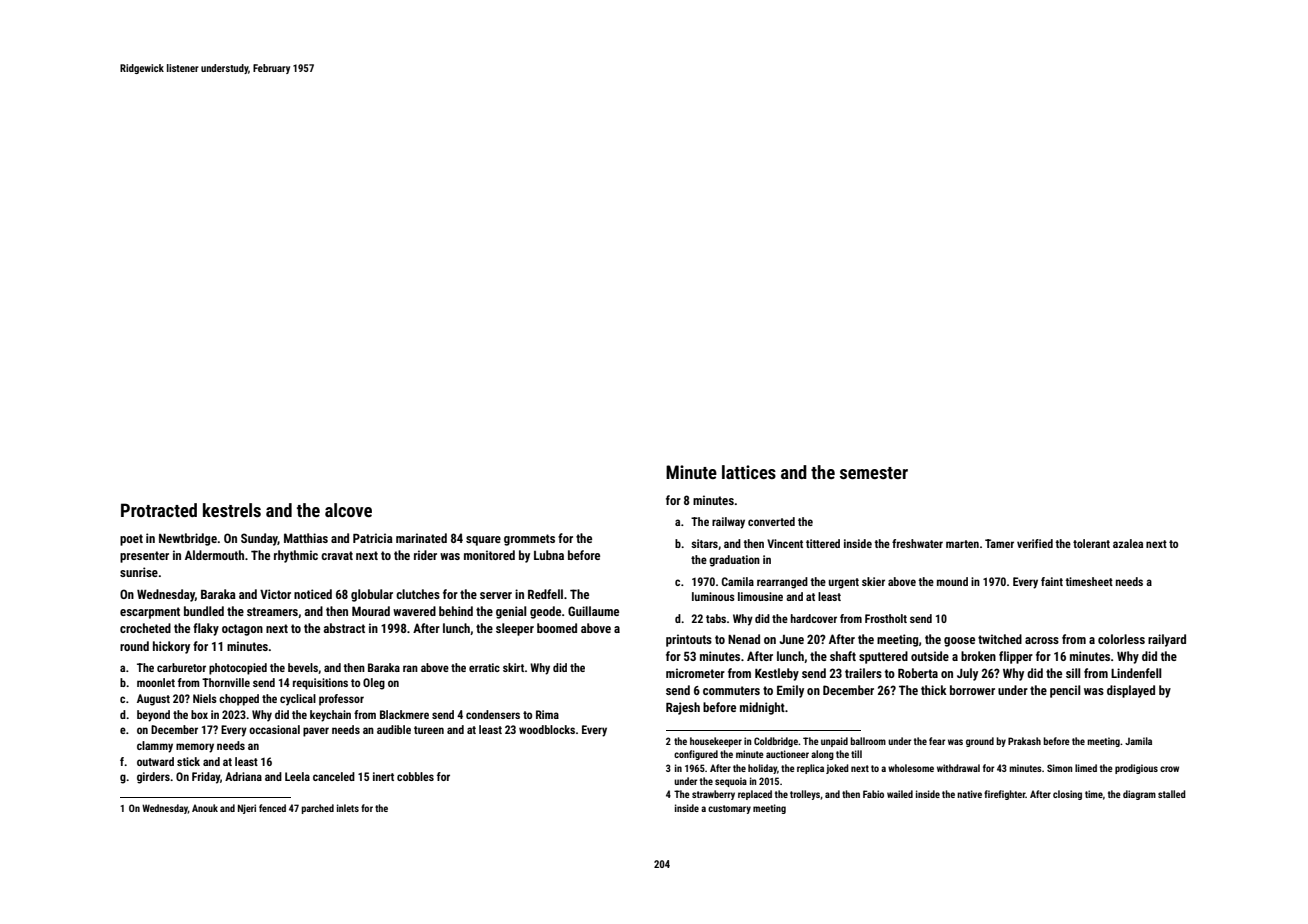  I want to click on printouts, so click(689, 640).
